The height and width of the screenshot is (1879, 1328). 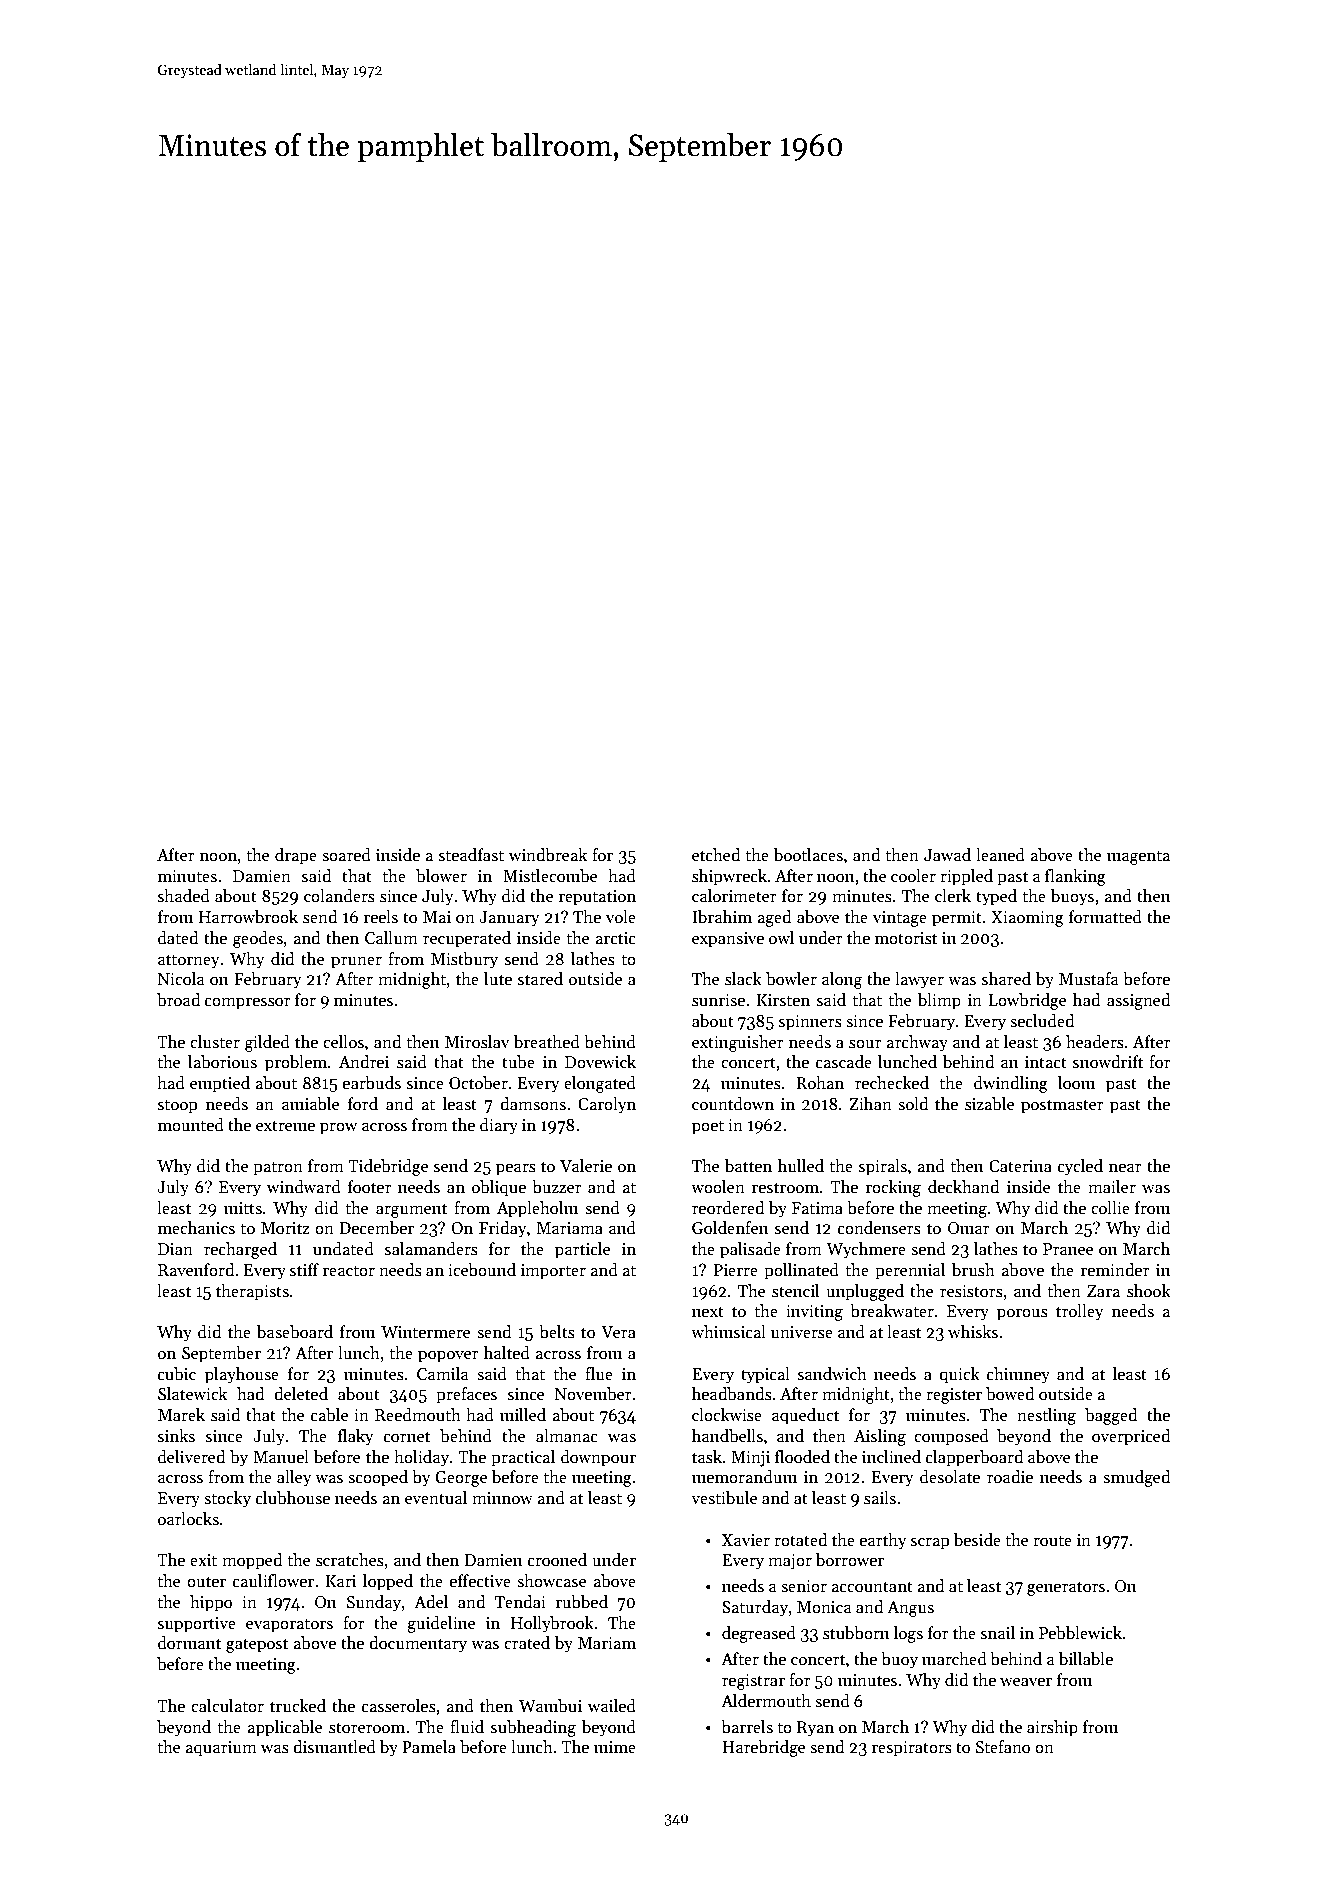 What do you see at coordinates (257, 1645) in the screenshot?
I see `gatepost` at bounding box center [257, 1645].
